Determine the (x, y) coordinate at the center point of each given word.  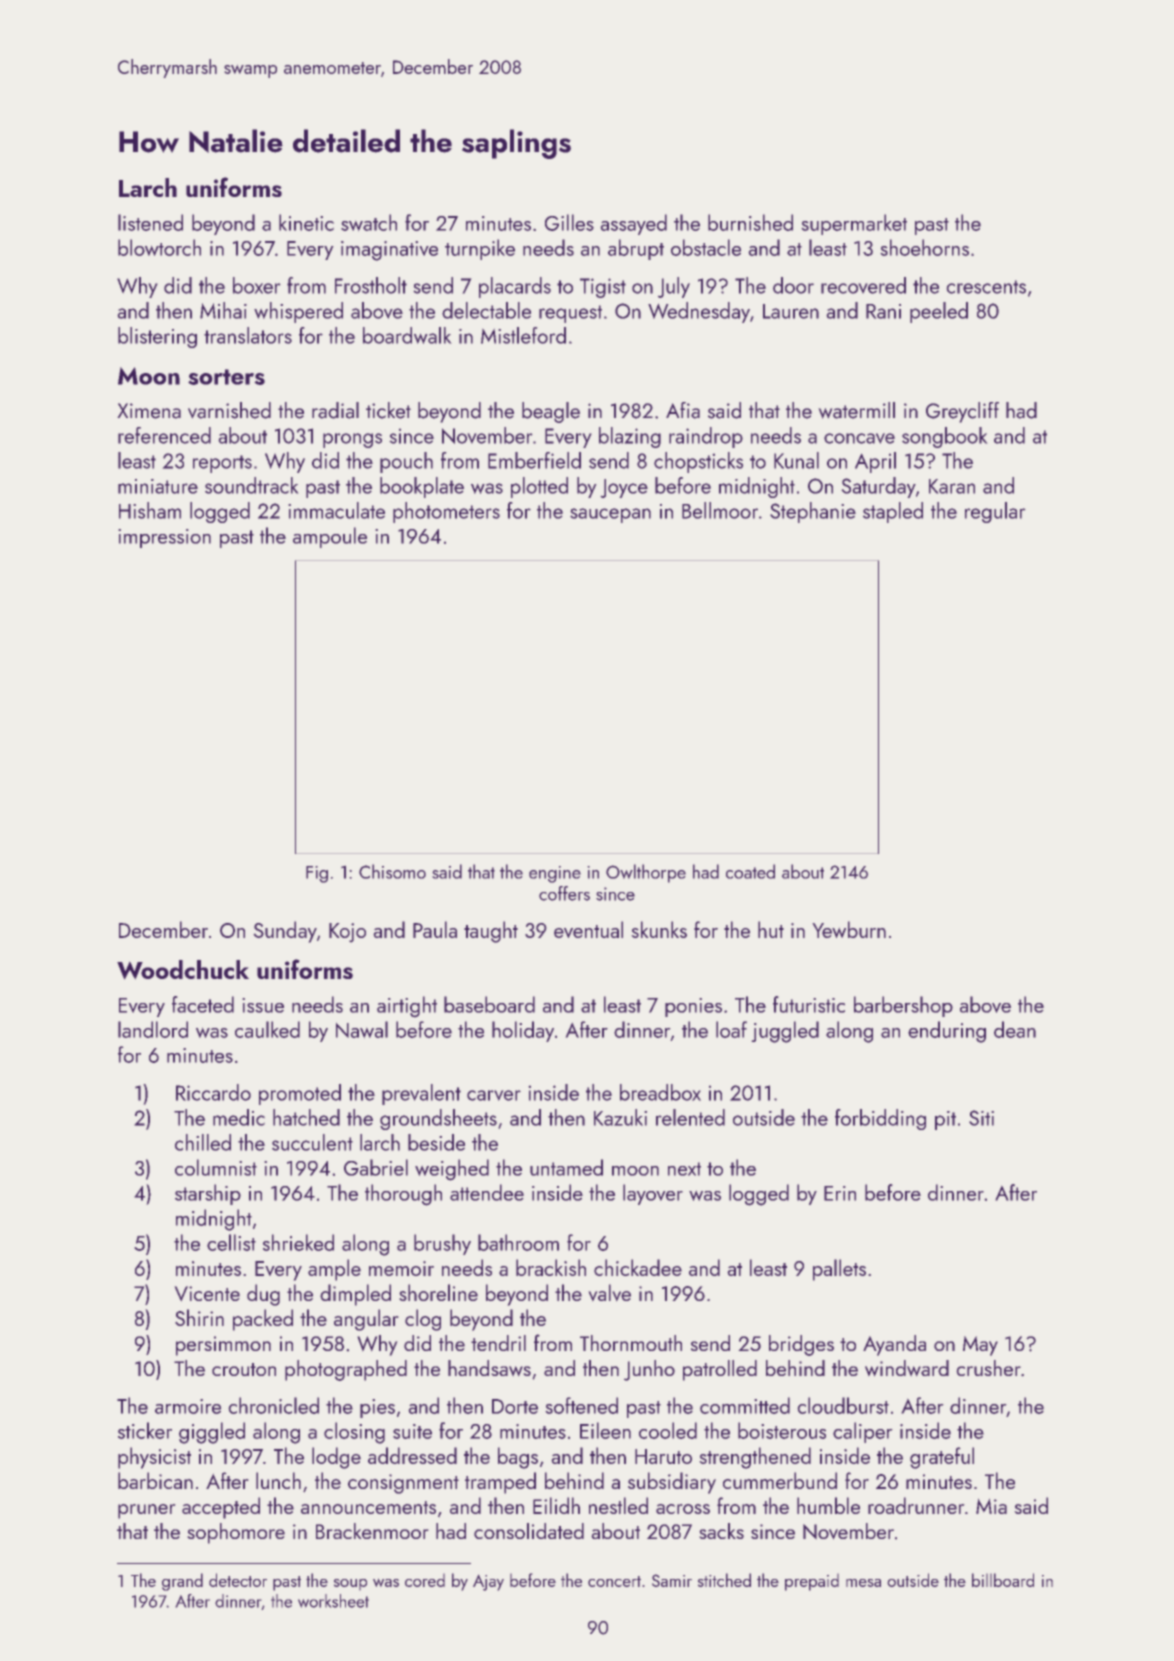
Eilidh (556, 1505)
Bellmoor (720, 510)
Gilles (569, 222)
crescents (986, 287)
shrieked (298, 1242)
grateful (942, 1458)
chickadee (638, 1267)
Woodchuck (183, 970)
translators (248, 335)
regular (995, 512)
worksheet (333, 1601)
